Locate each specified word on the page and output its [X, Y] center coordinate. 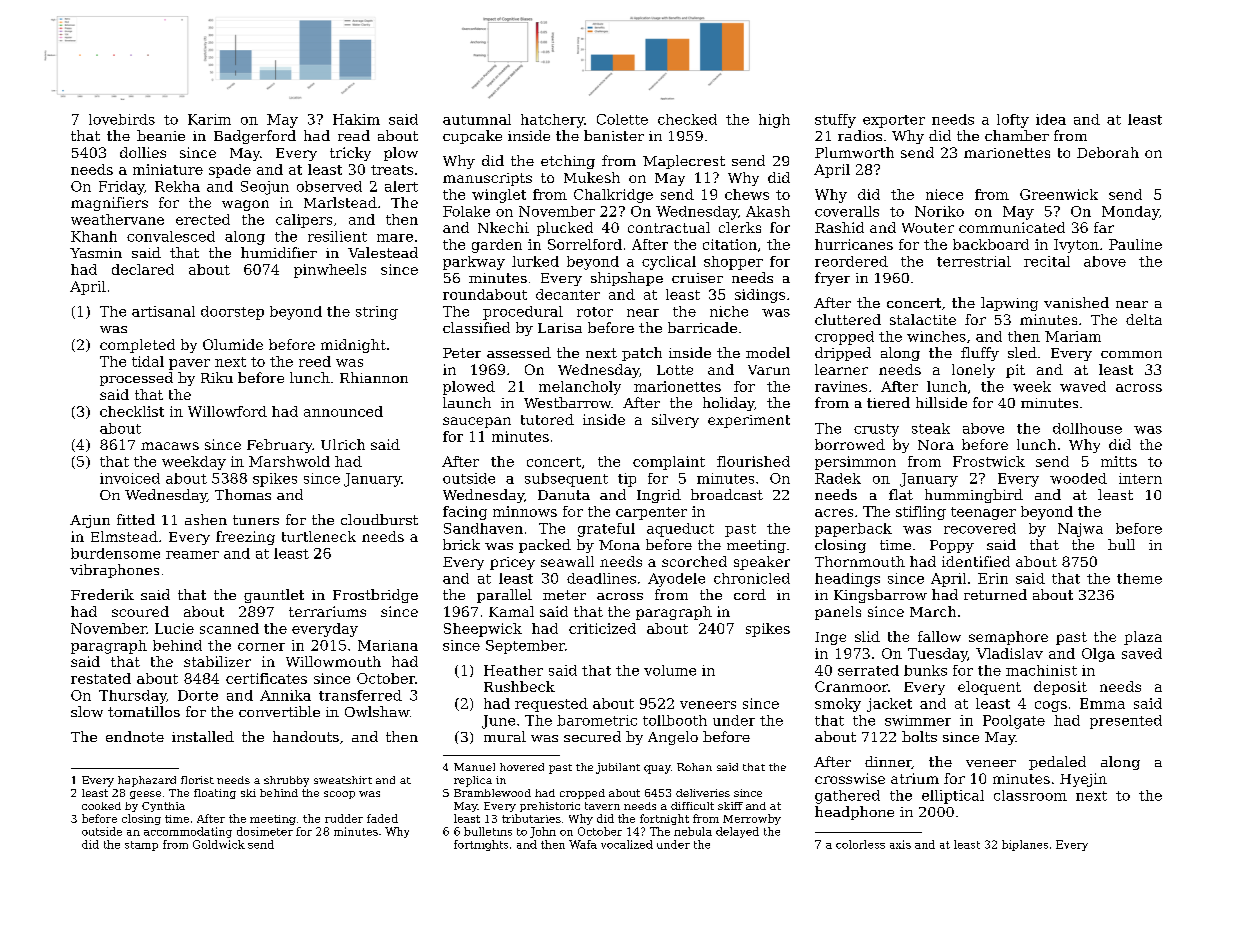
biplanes [1025, 845]
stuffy [835, 121]
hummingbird [974, 496]
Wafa [583, 844]
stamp [141, 846]
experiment [749, 421]
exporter [894, 121]
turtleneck [319, 536]
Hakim [356, 119]
